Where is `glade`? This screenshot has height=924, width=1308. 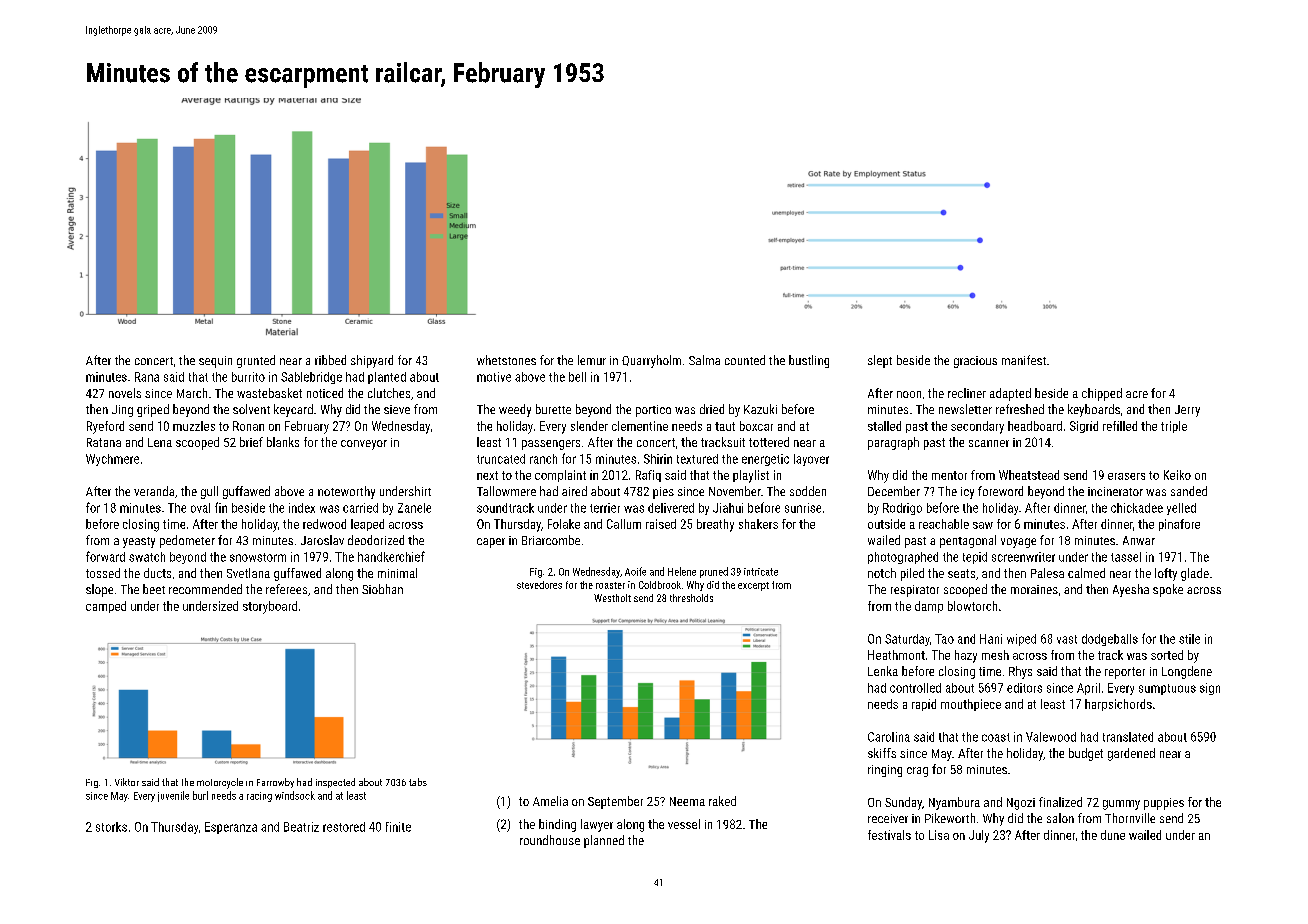
glade is located at coordinates (1195, 574).
